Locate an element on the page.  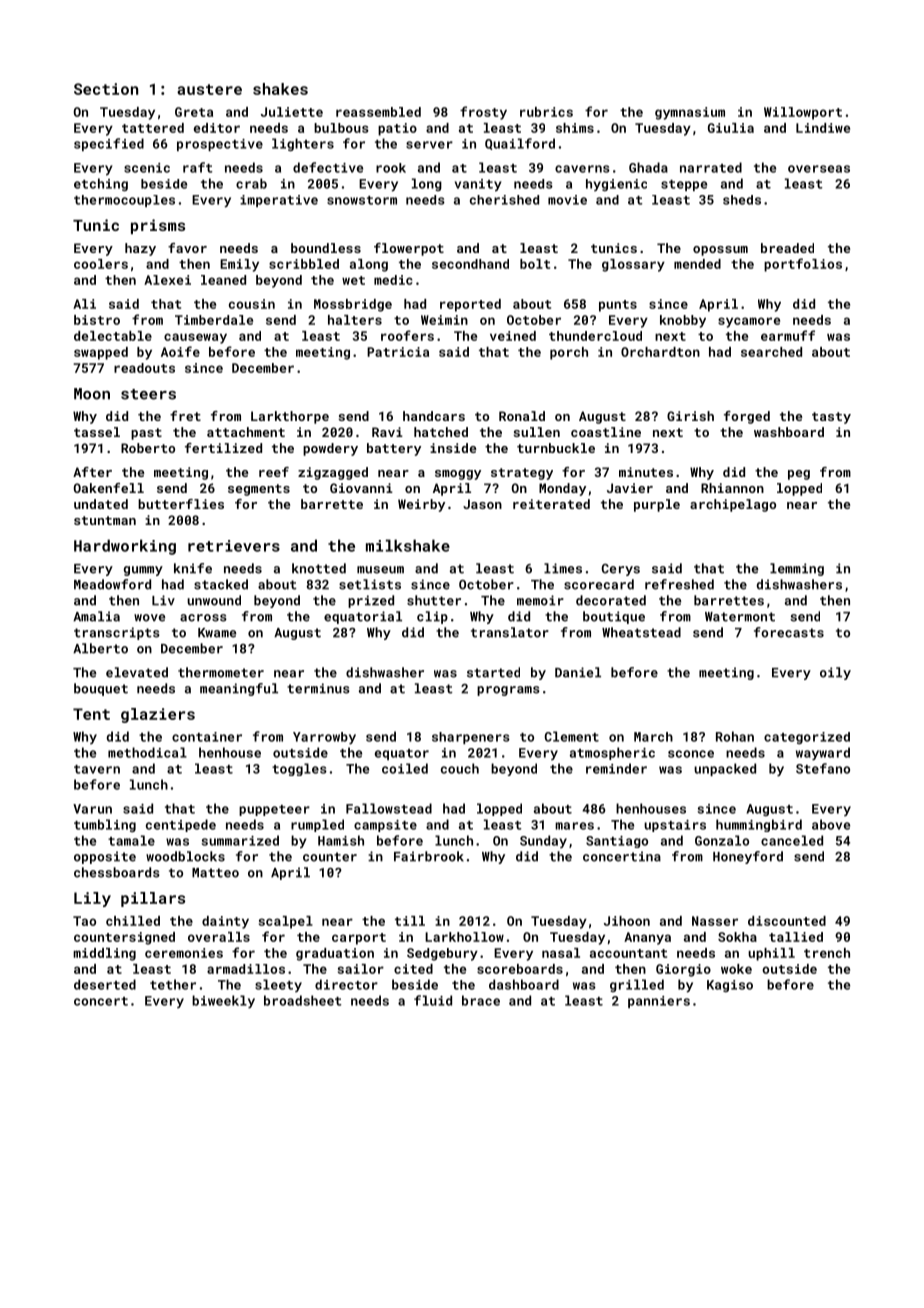
stuntman is located at coordinates (105, 520).
